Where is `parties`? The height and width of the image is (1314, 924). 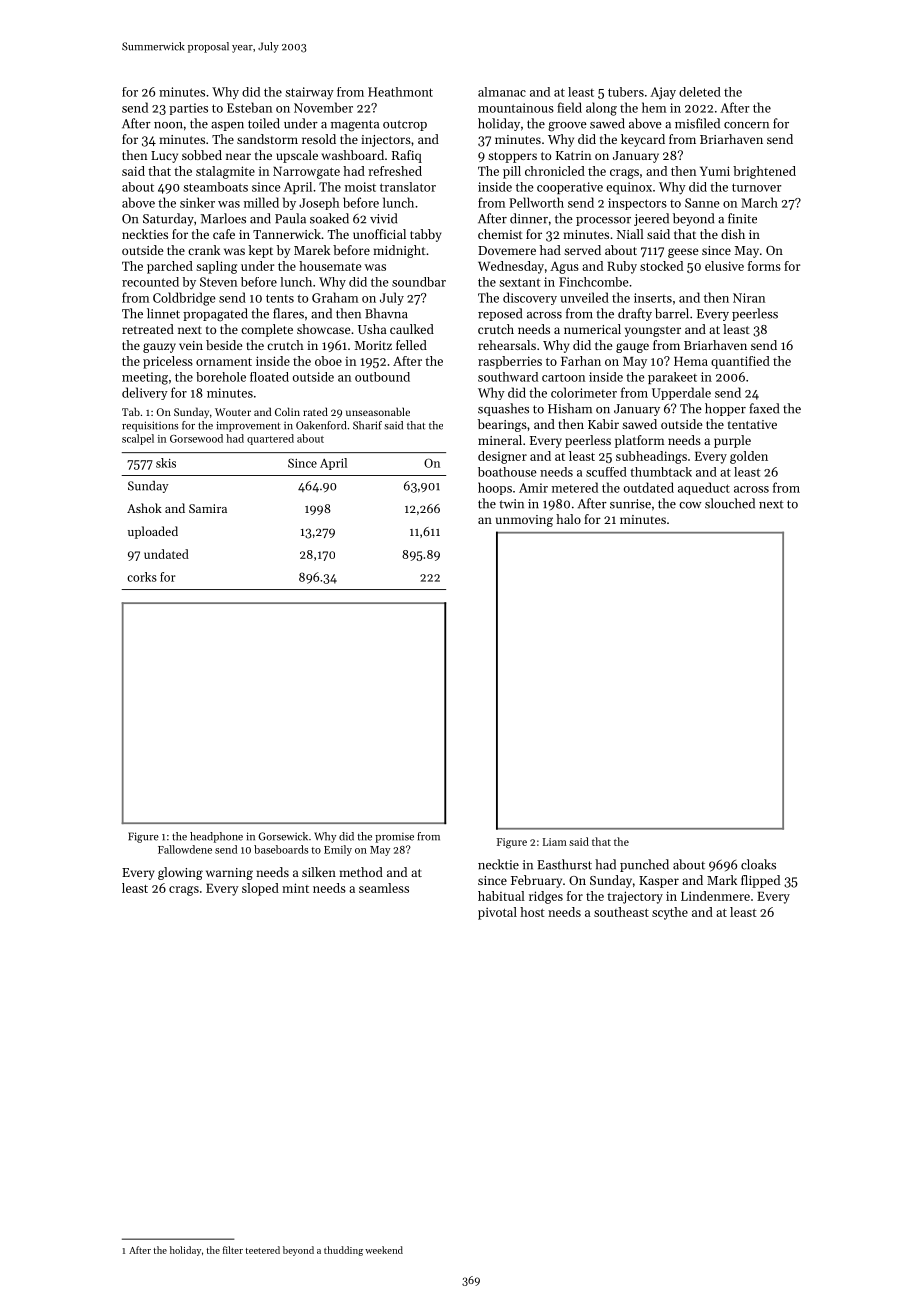 parties is located at coordinates (188, 109).
